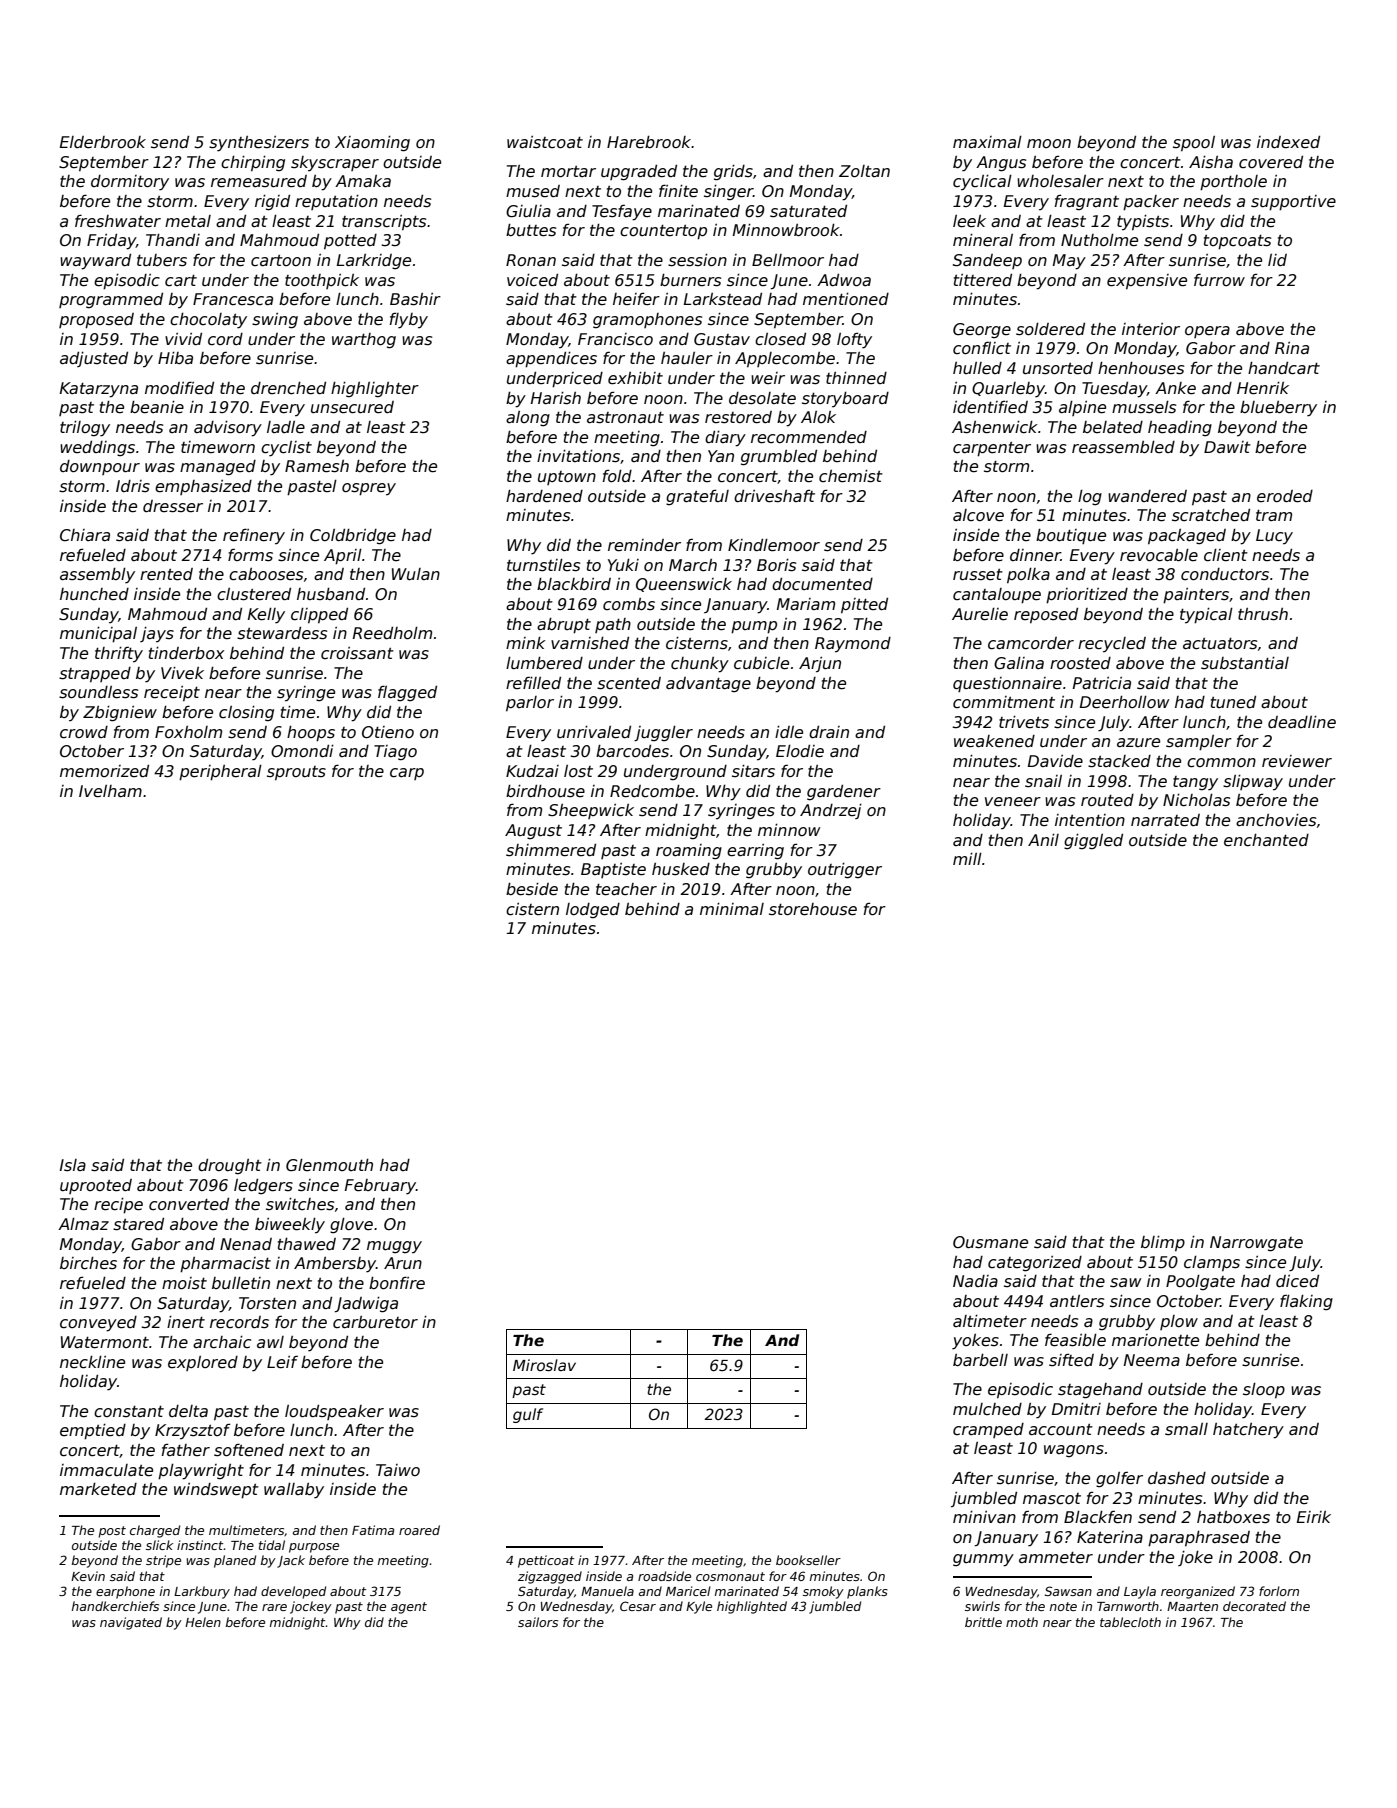  What do you see at coordinates (254, 594) in the screenshot?
I see `clustered` at bounding box center [254, 594].
